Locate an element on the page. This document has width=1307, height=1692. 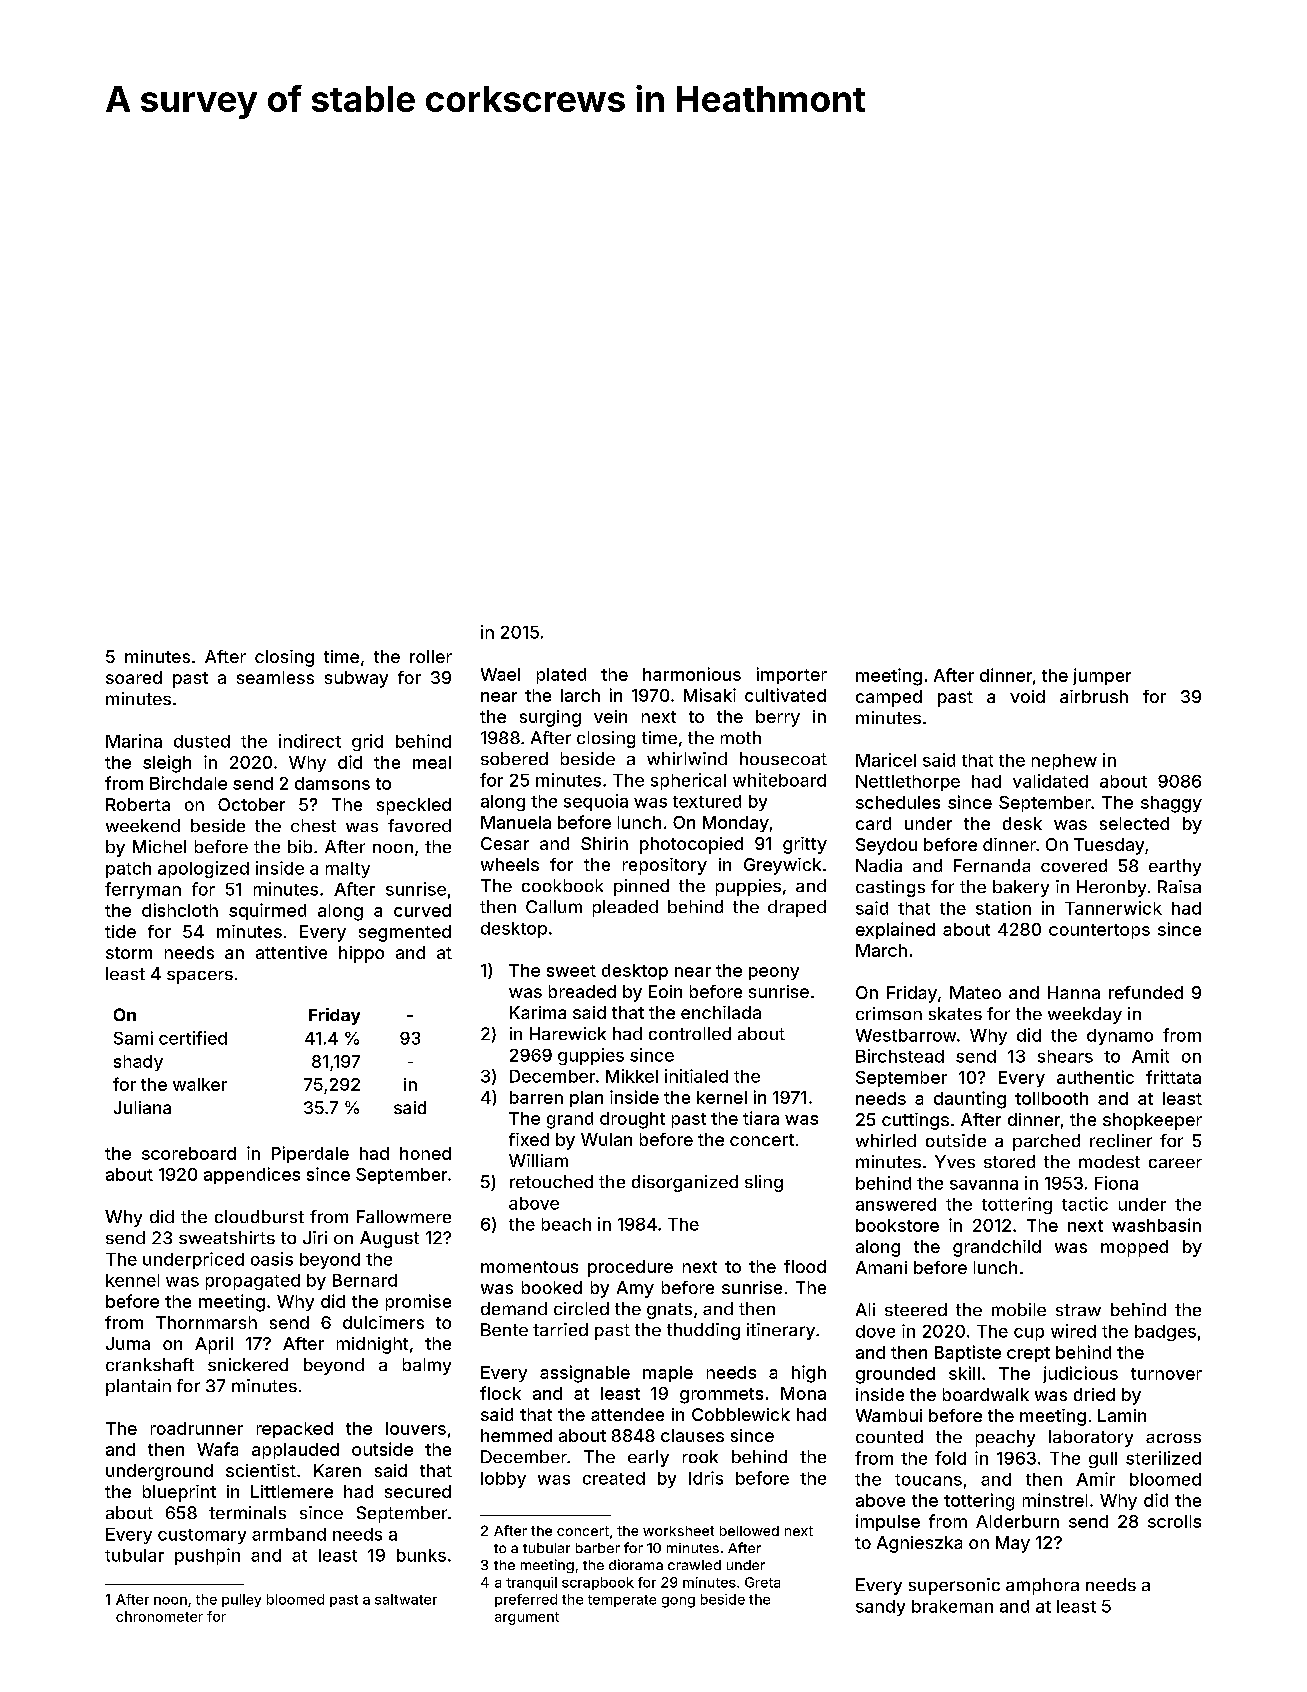
blueprint is located at coordinates (179, 1493).
